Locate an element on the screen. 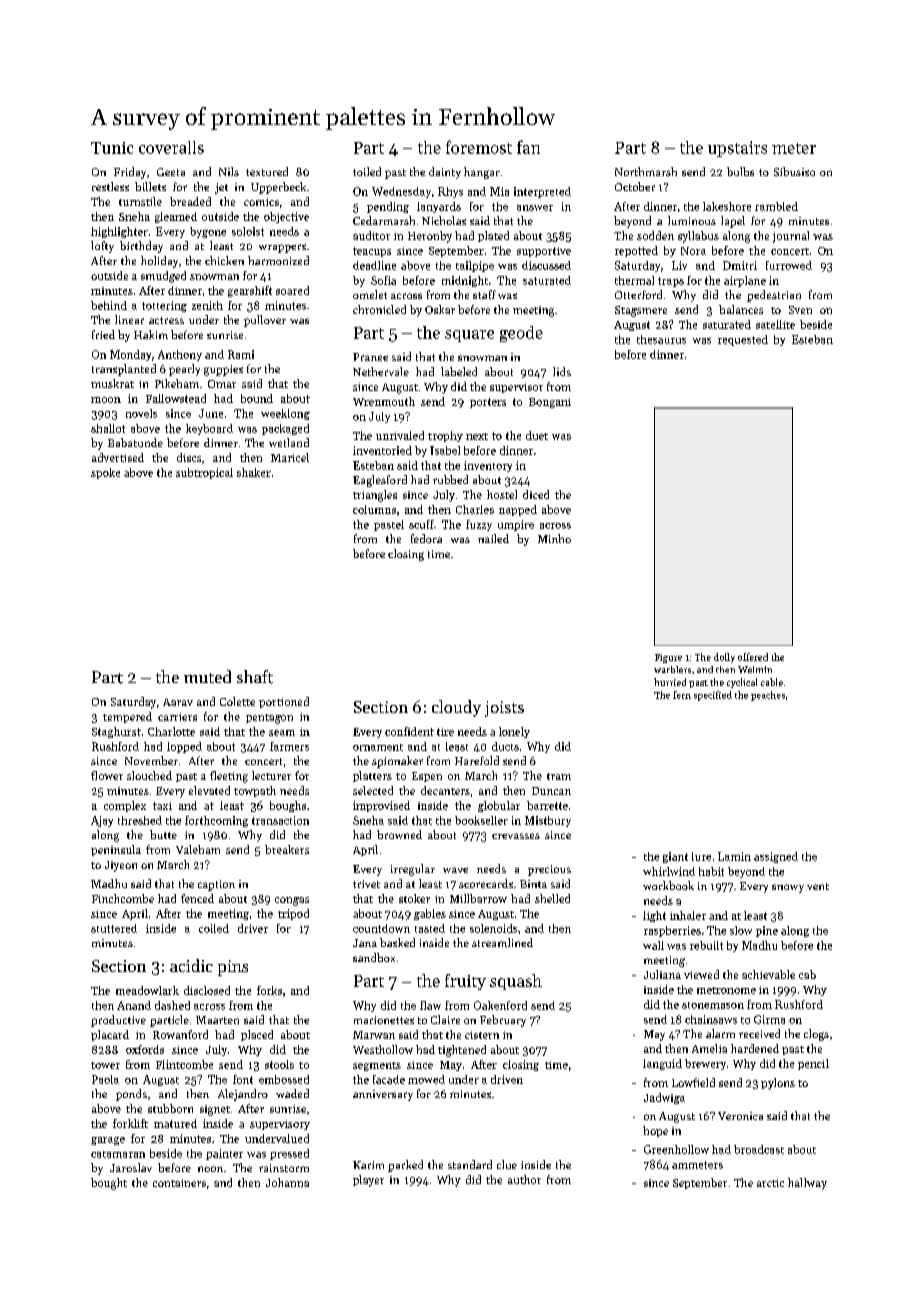 The image size is (924, 1308). spoke is located at coordinates (105, 473).
